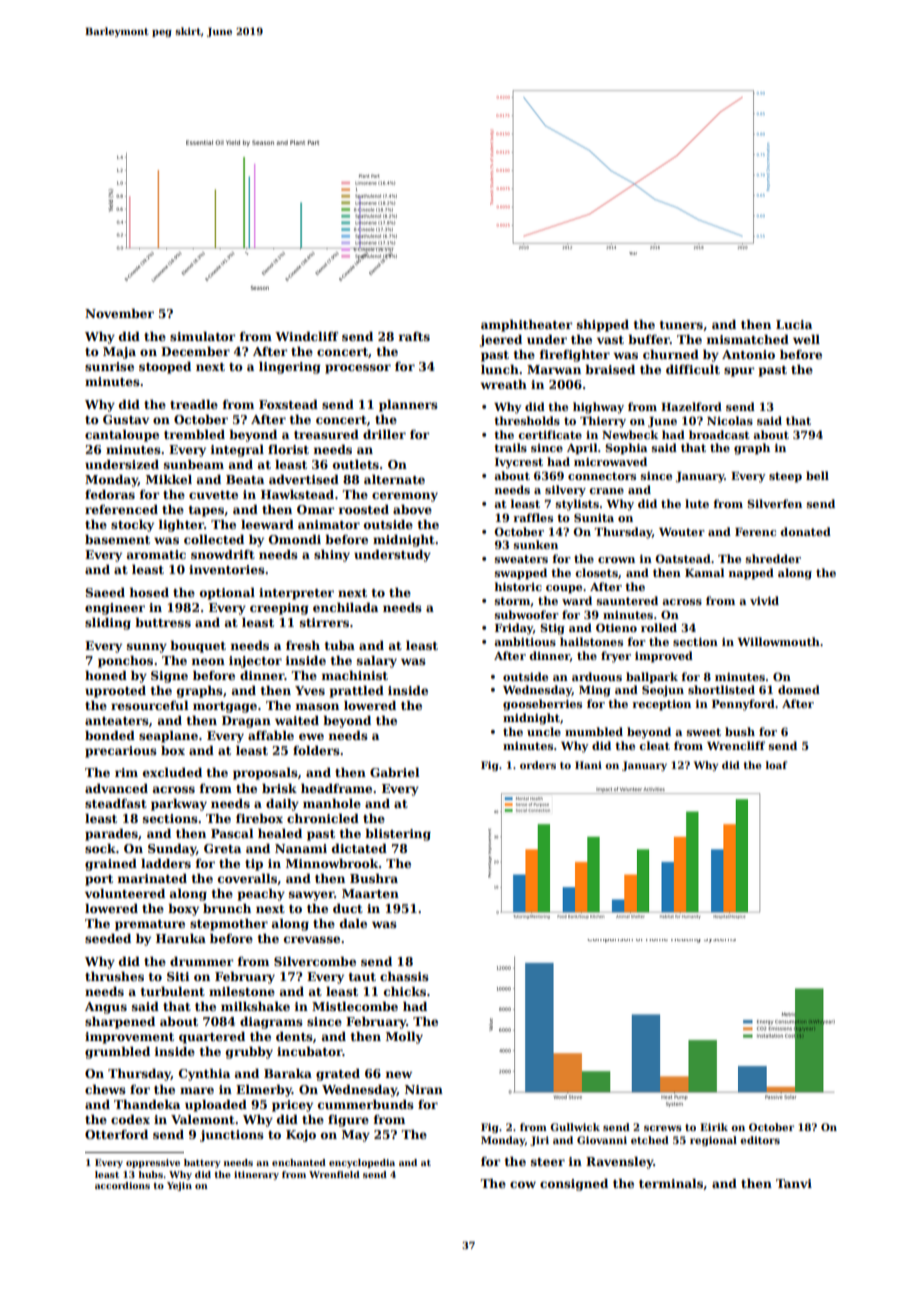 The height and width of the document is (1308, 924). What do you see at coordinates (778, 641) in the document?
I see `Willowmouth` at bounding box center [778, 641].
